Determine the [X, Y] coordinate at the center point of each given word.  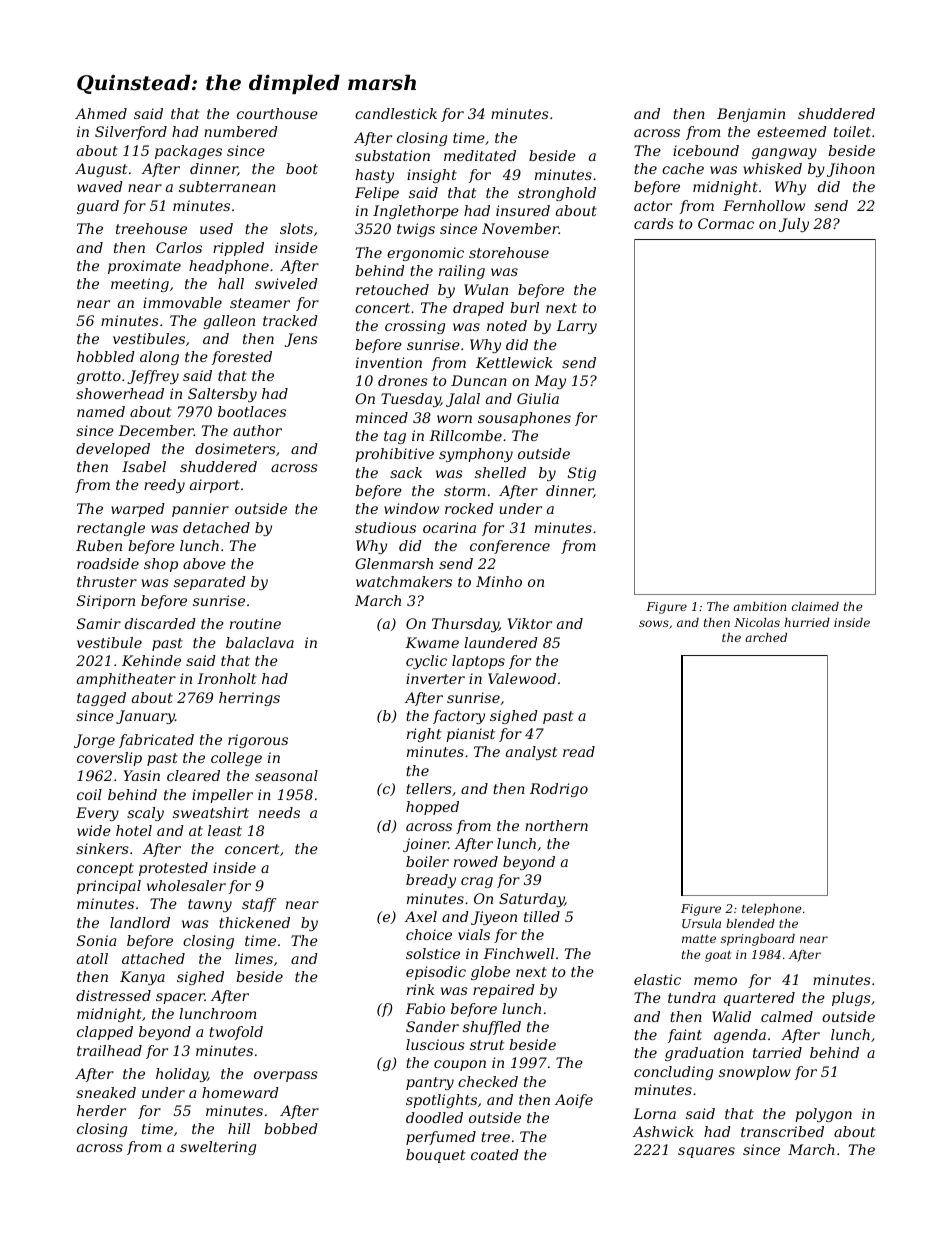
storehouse [509, 252]
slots [296, 228]
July [794, 225]
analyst [531, 753]
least [225, 830]
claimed [815, 606]
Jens [301, 340]
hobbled [106, 356]
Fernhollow [764, 205]
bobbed [291, 1128]
